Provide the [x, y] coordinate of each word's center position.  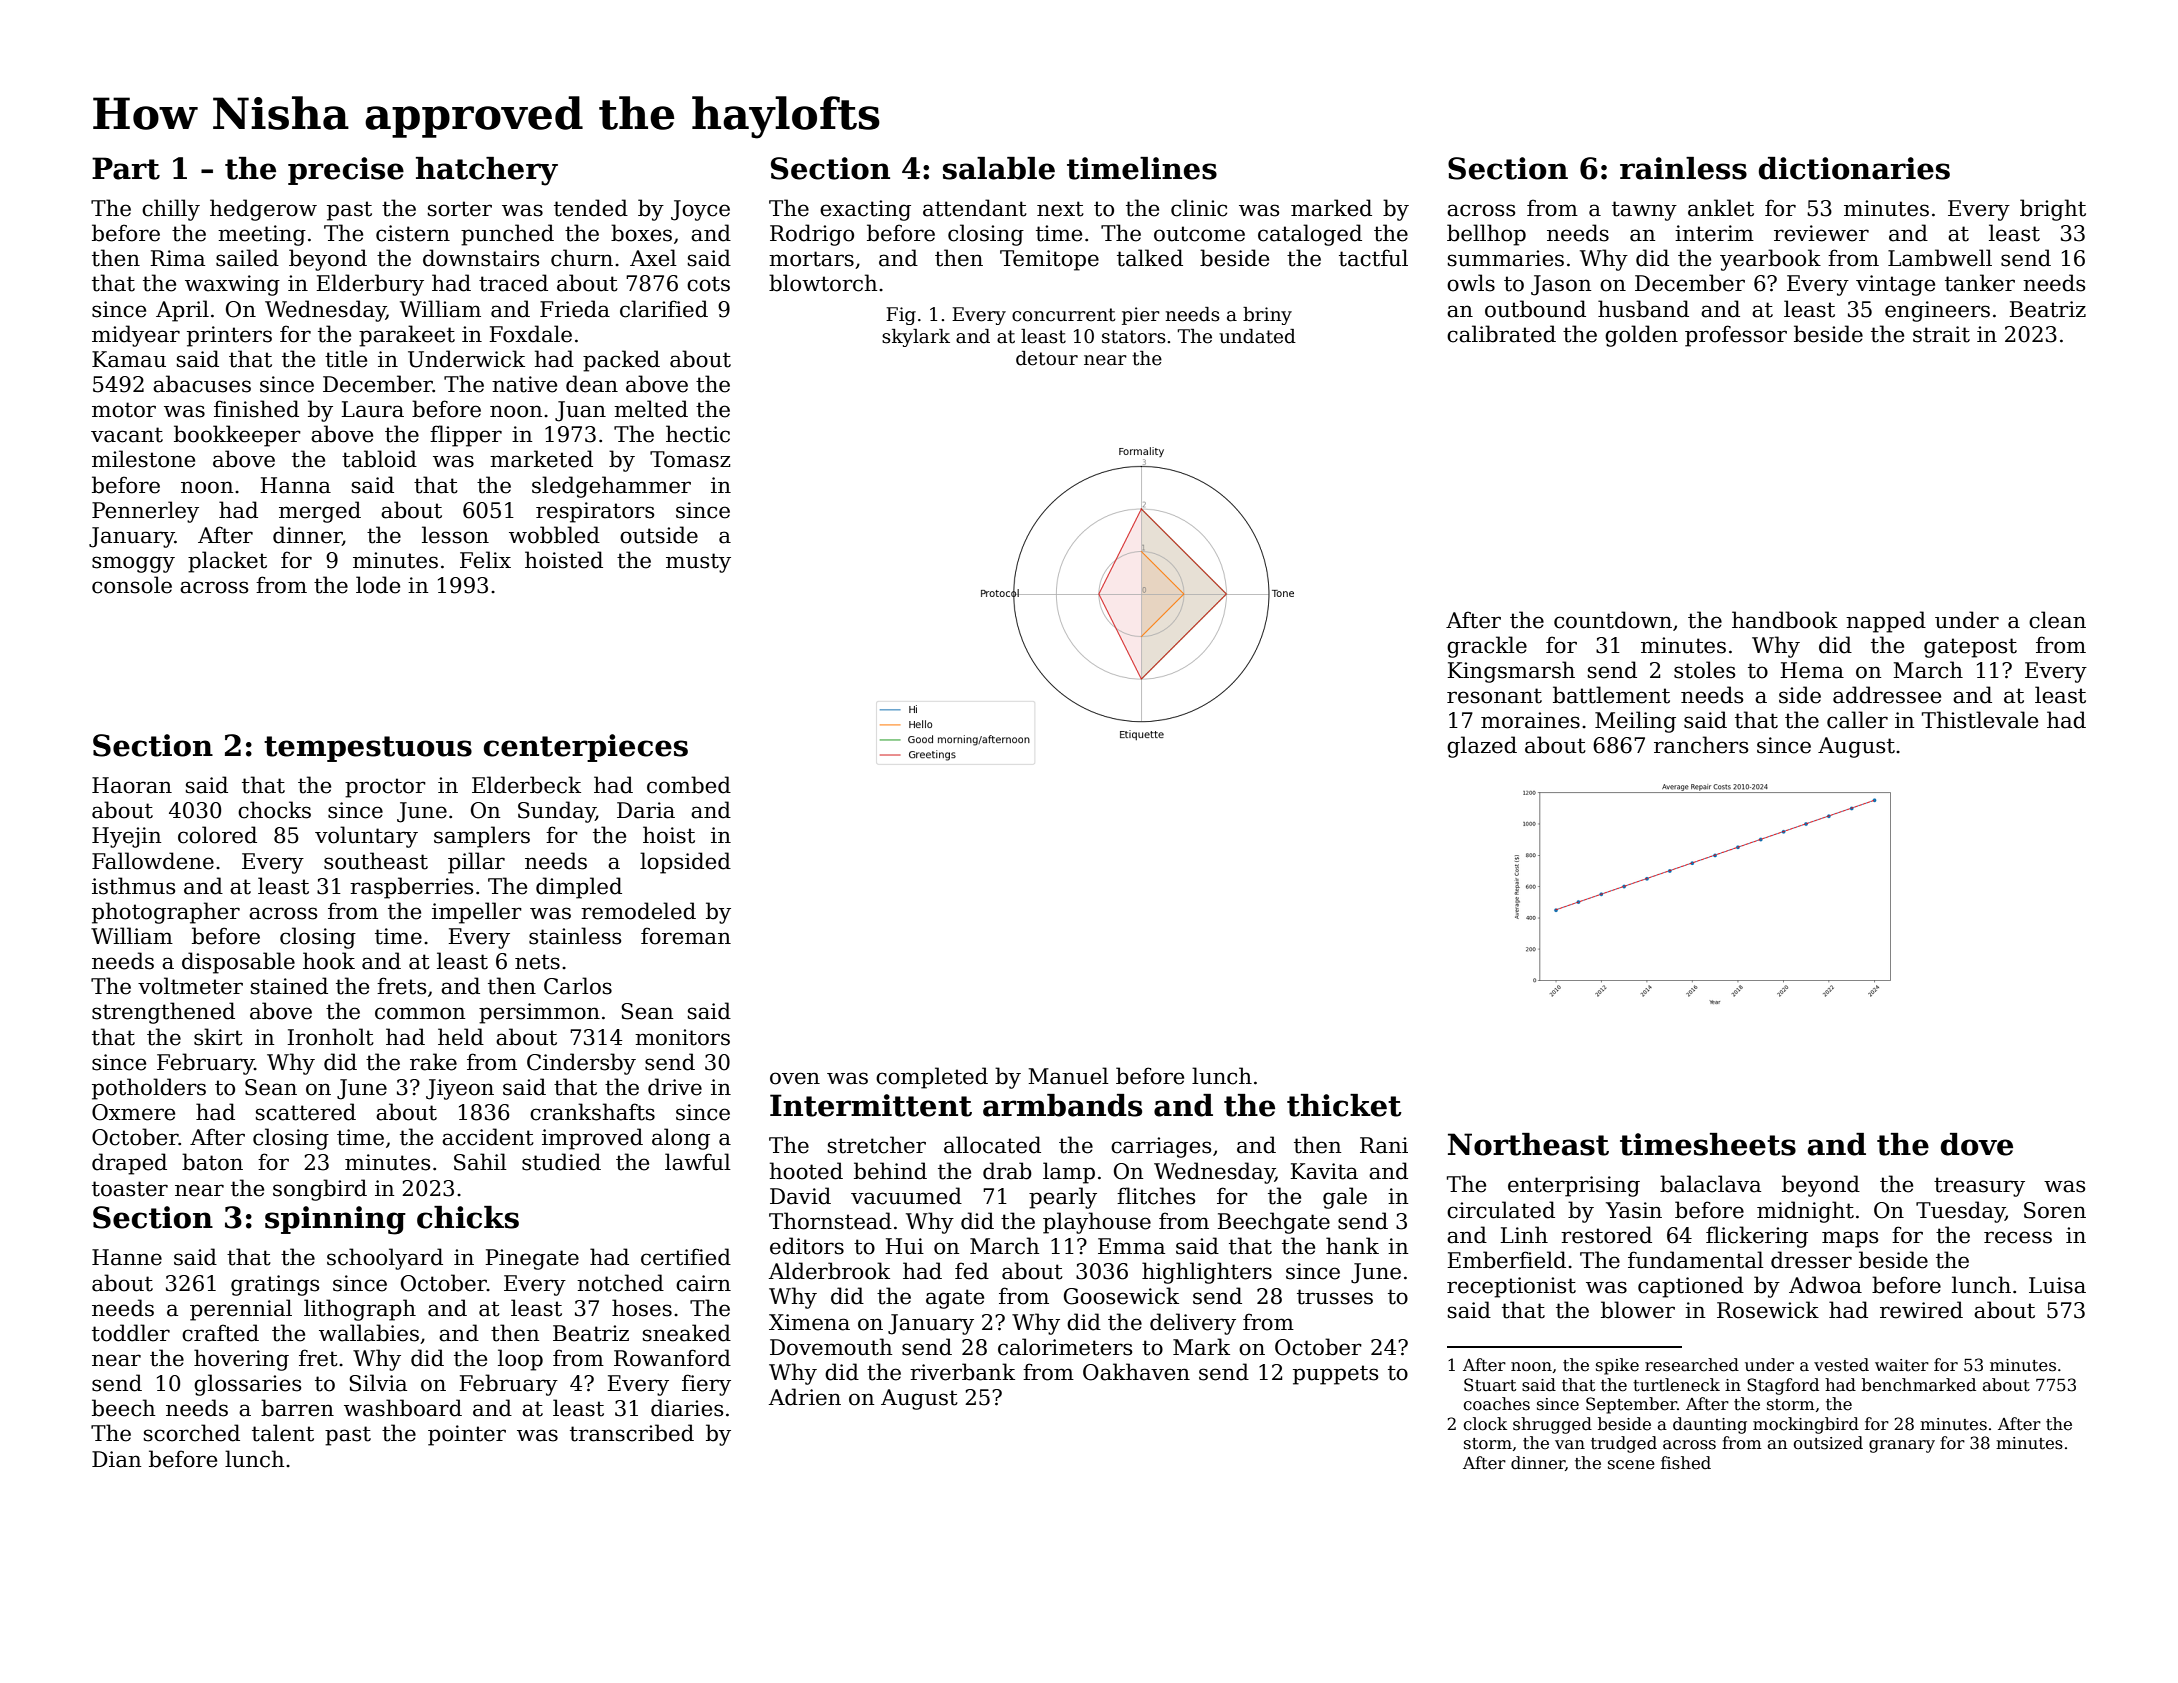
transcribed [632, 1433]
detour [1047, 358]
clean [2057, 620]
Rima [177, 258]
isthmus [133, 886]
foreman [686, 936]
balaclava [1710, 1184]
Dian [116, 1459]
